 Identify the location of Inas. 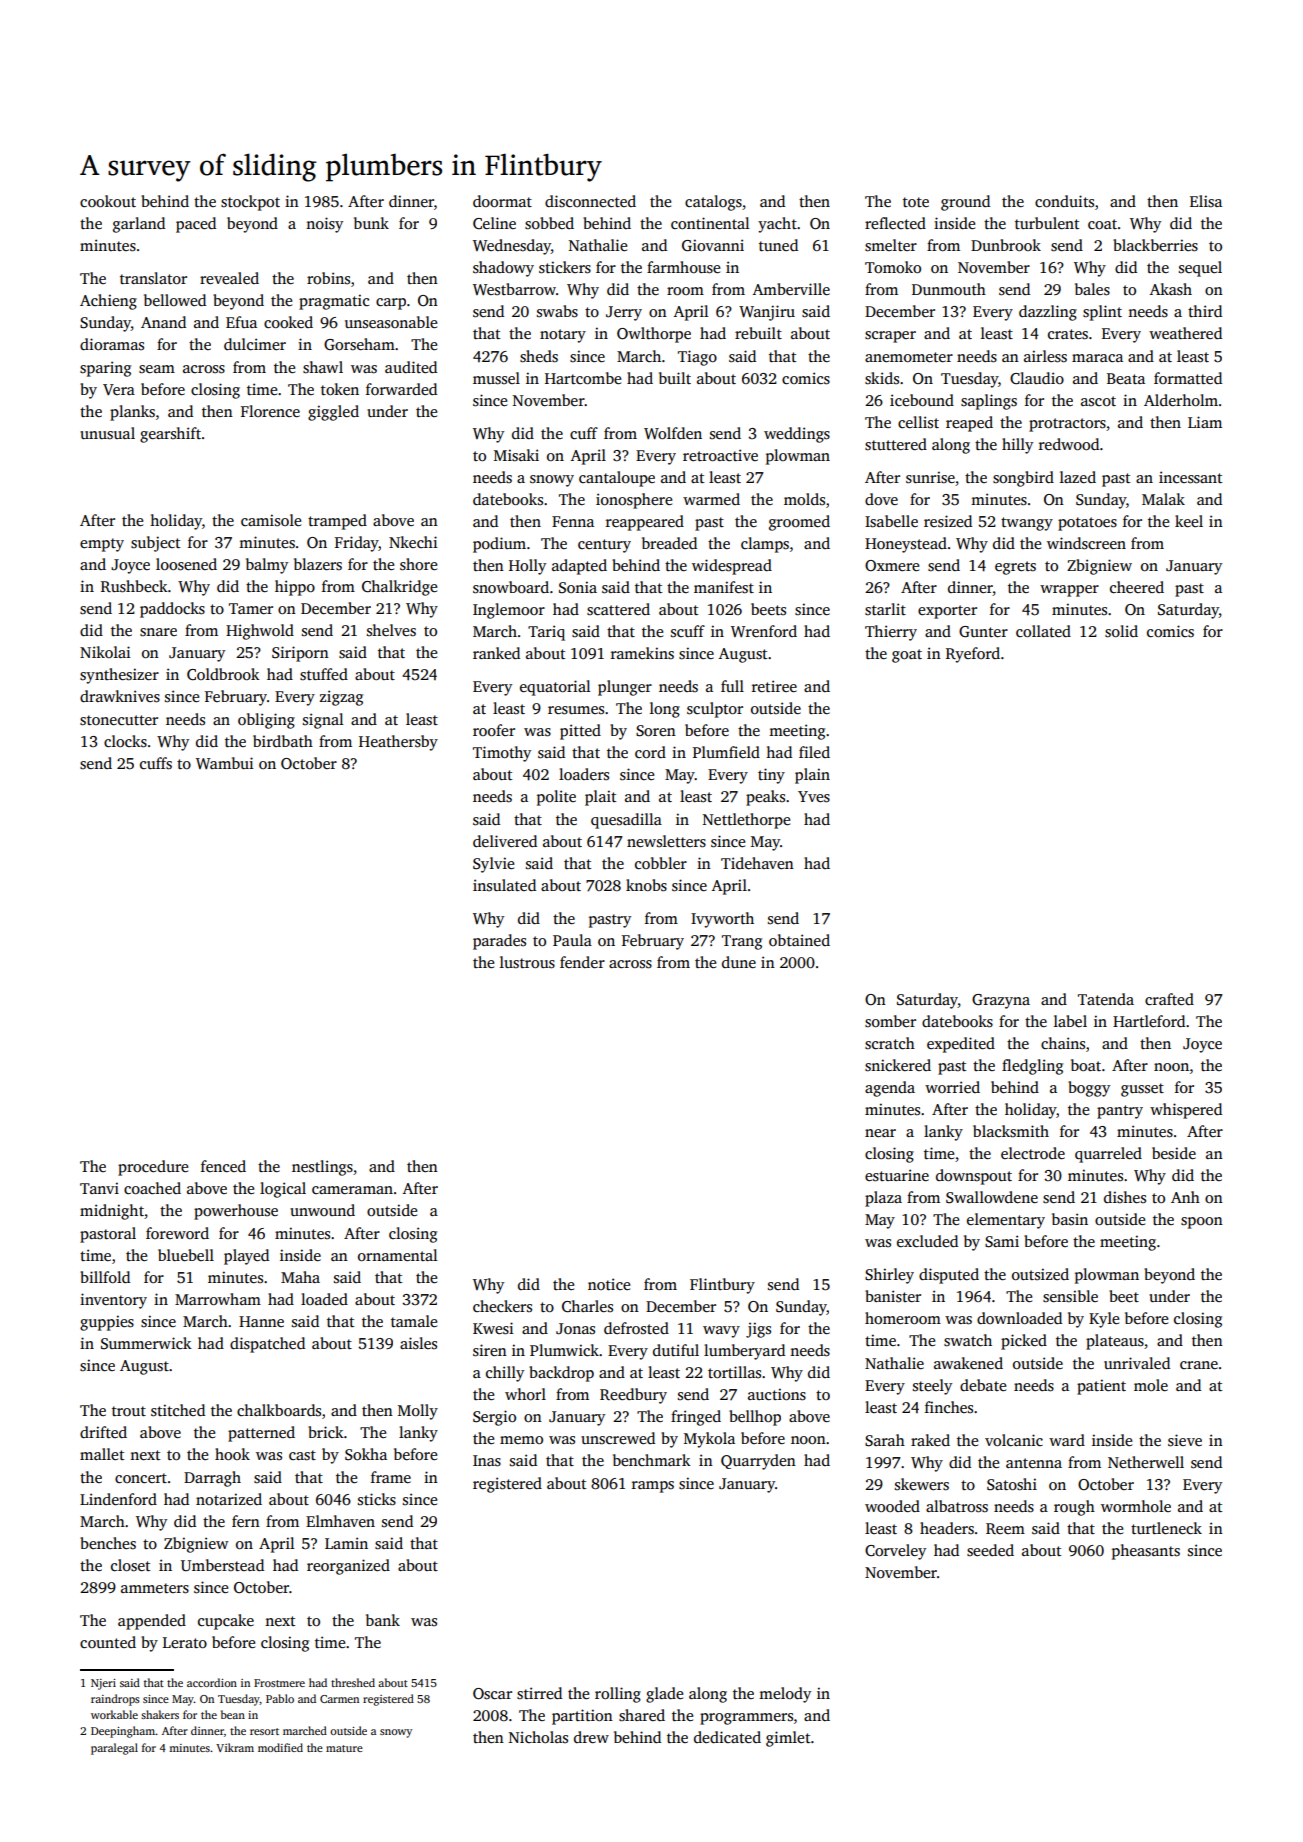
(487, 1461).
